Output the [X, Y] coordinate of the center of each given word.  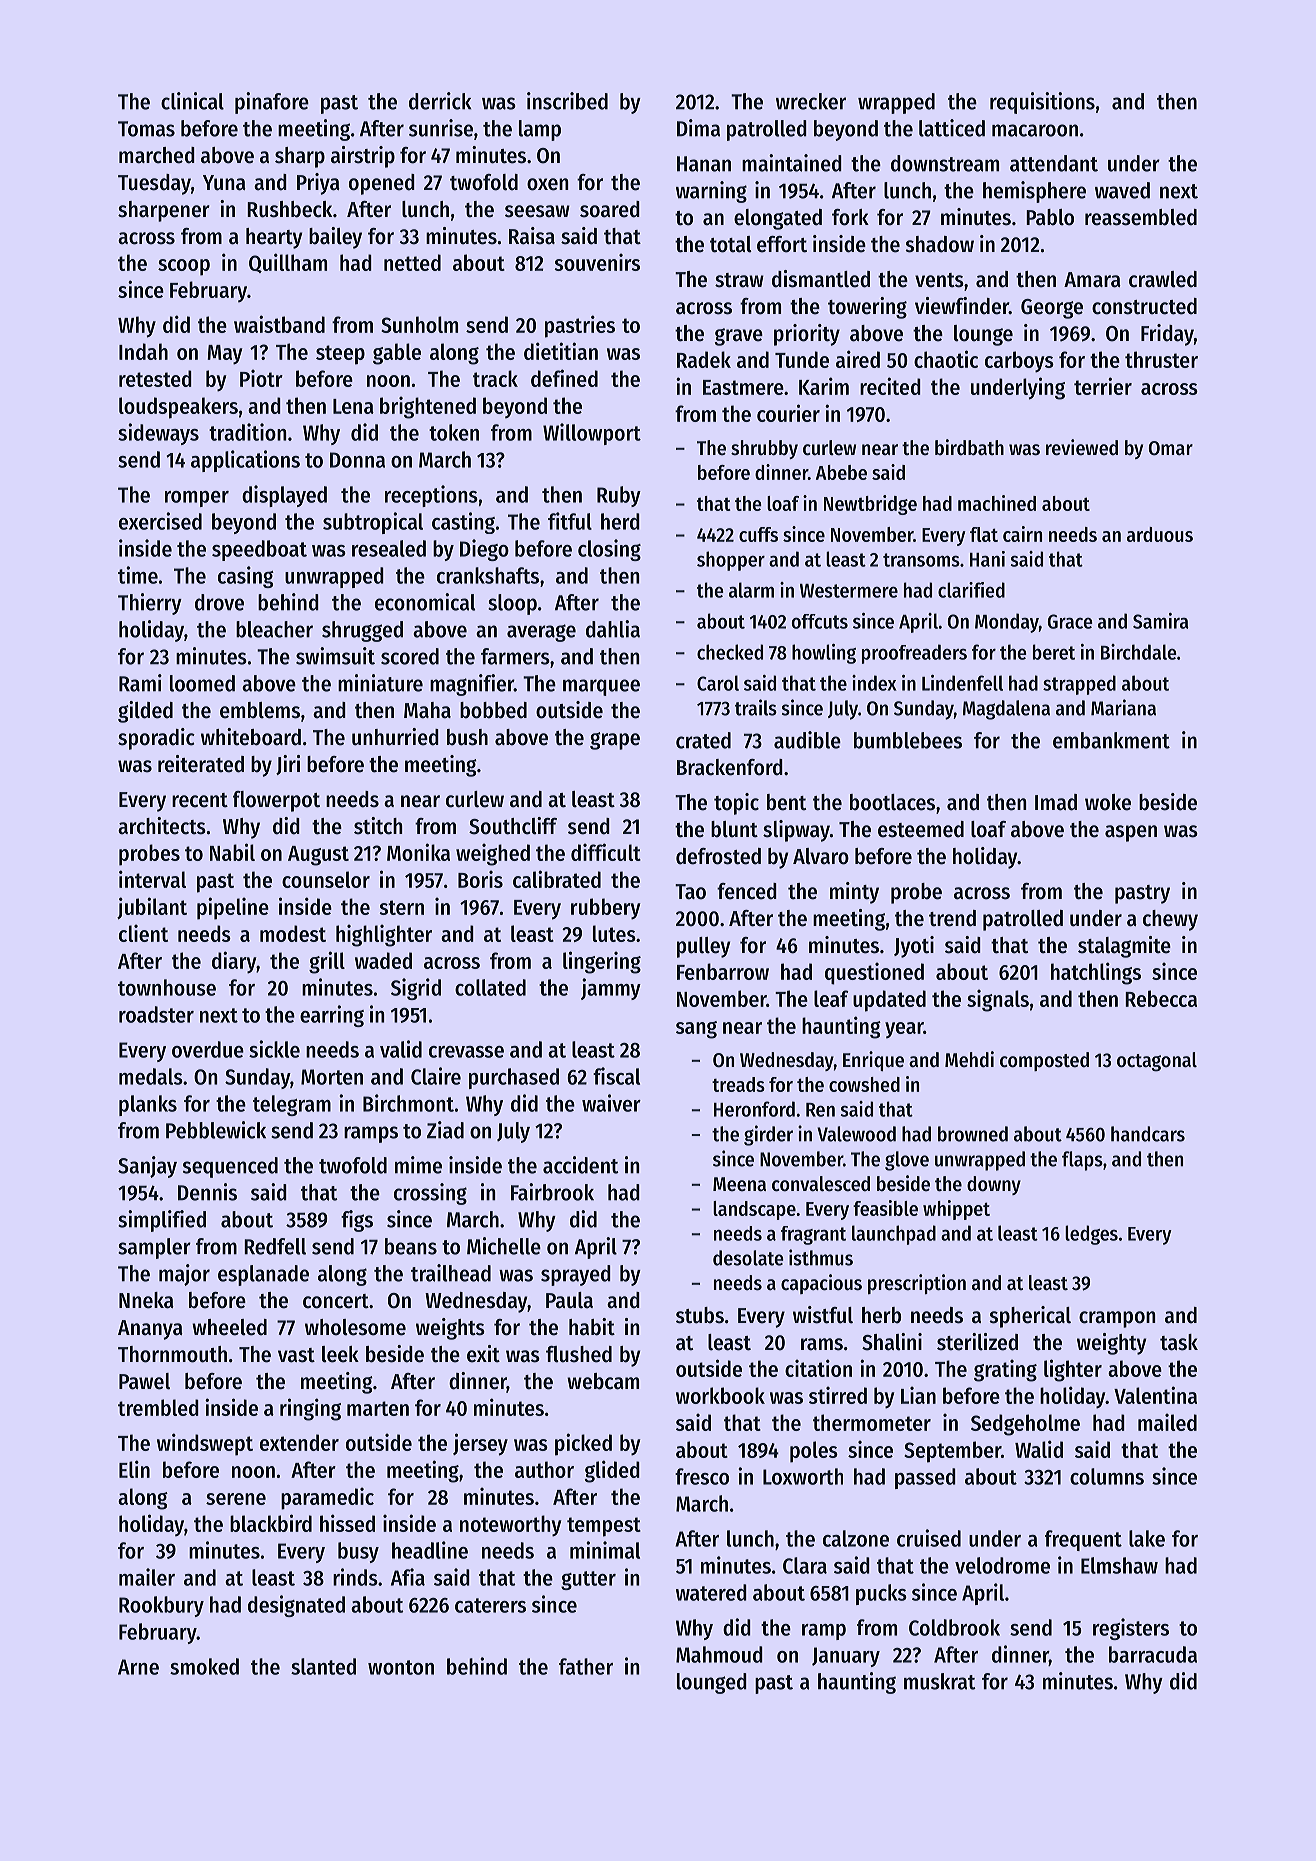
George [1052, 309]
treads [738, 1084]
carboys [1019, 362]
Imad [1056, 802]
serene [236, 1499]
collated [490, 987]
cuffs [758, 534]
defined [564, 378]
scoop [184, 267]
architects [162, 826]
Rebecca [1161, 998]
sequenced [230, 1167]
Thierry [150, 604]
